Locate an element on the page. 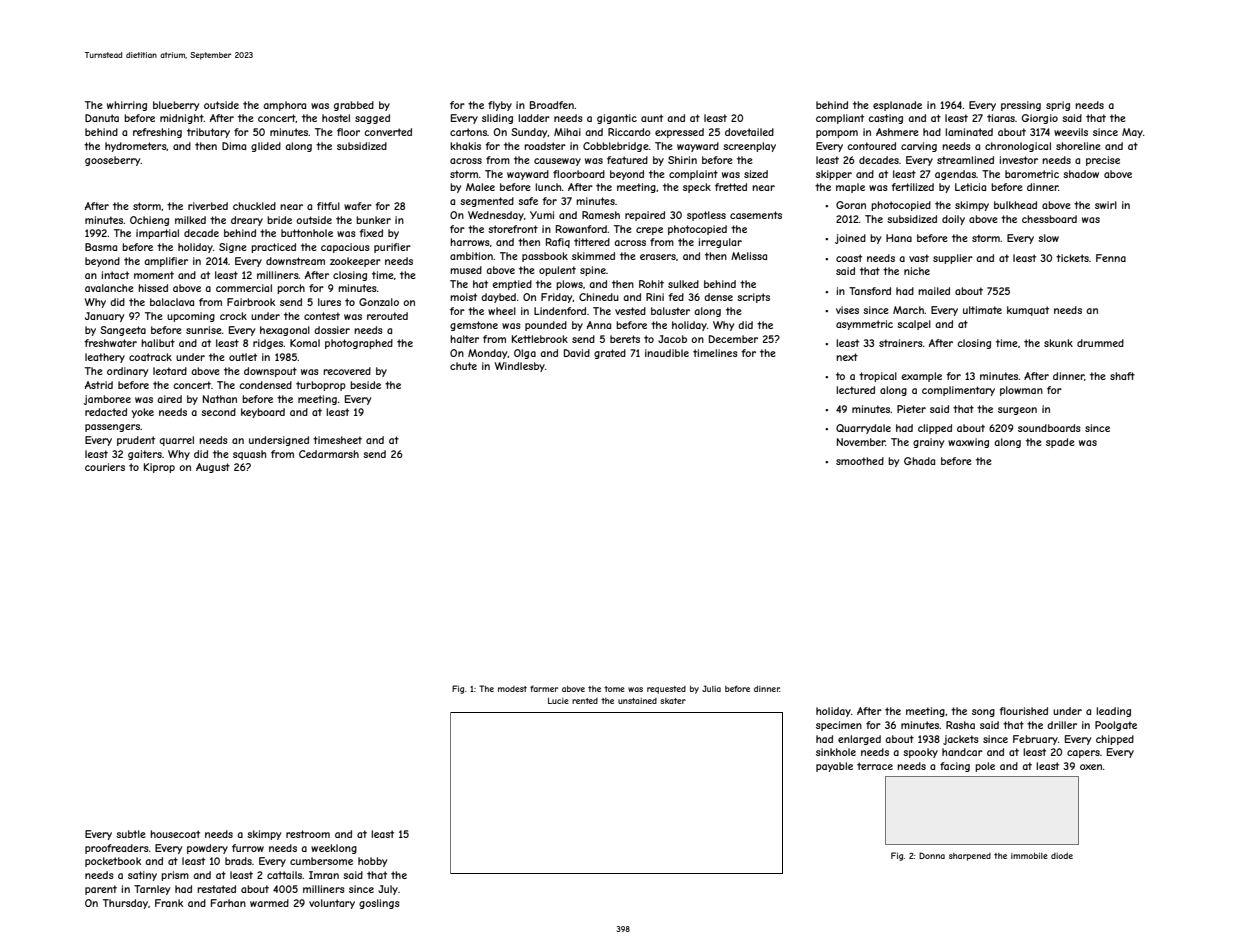 This document has height=952, width=1233. soundboards is located at coordinates (1049, 428).
